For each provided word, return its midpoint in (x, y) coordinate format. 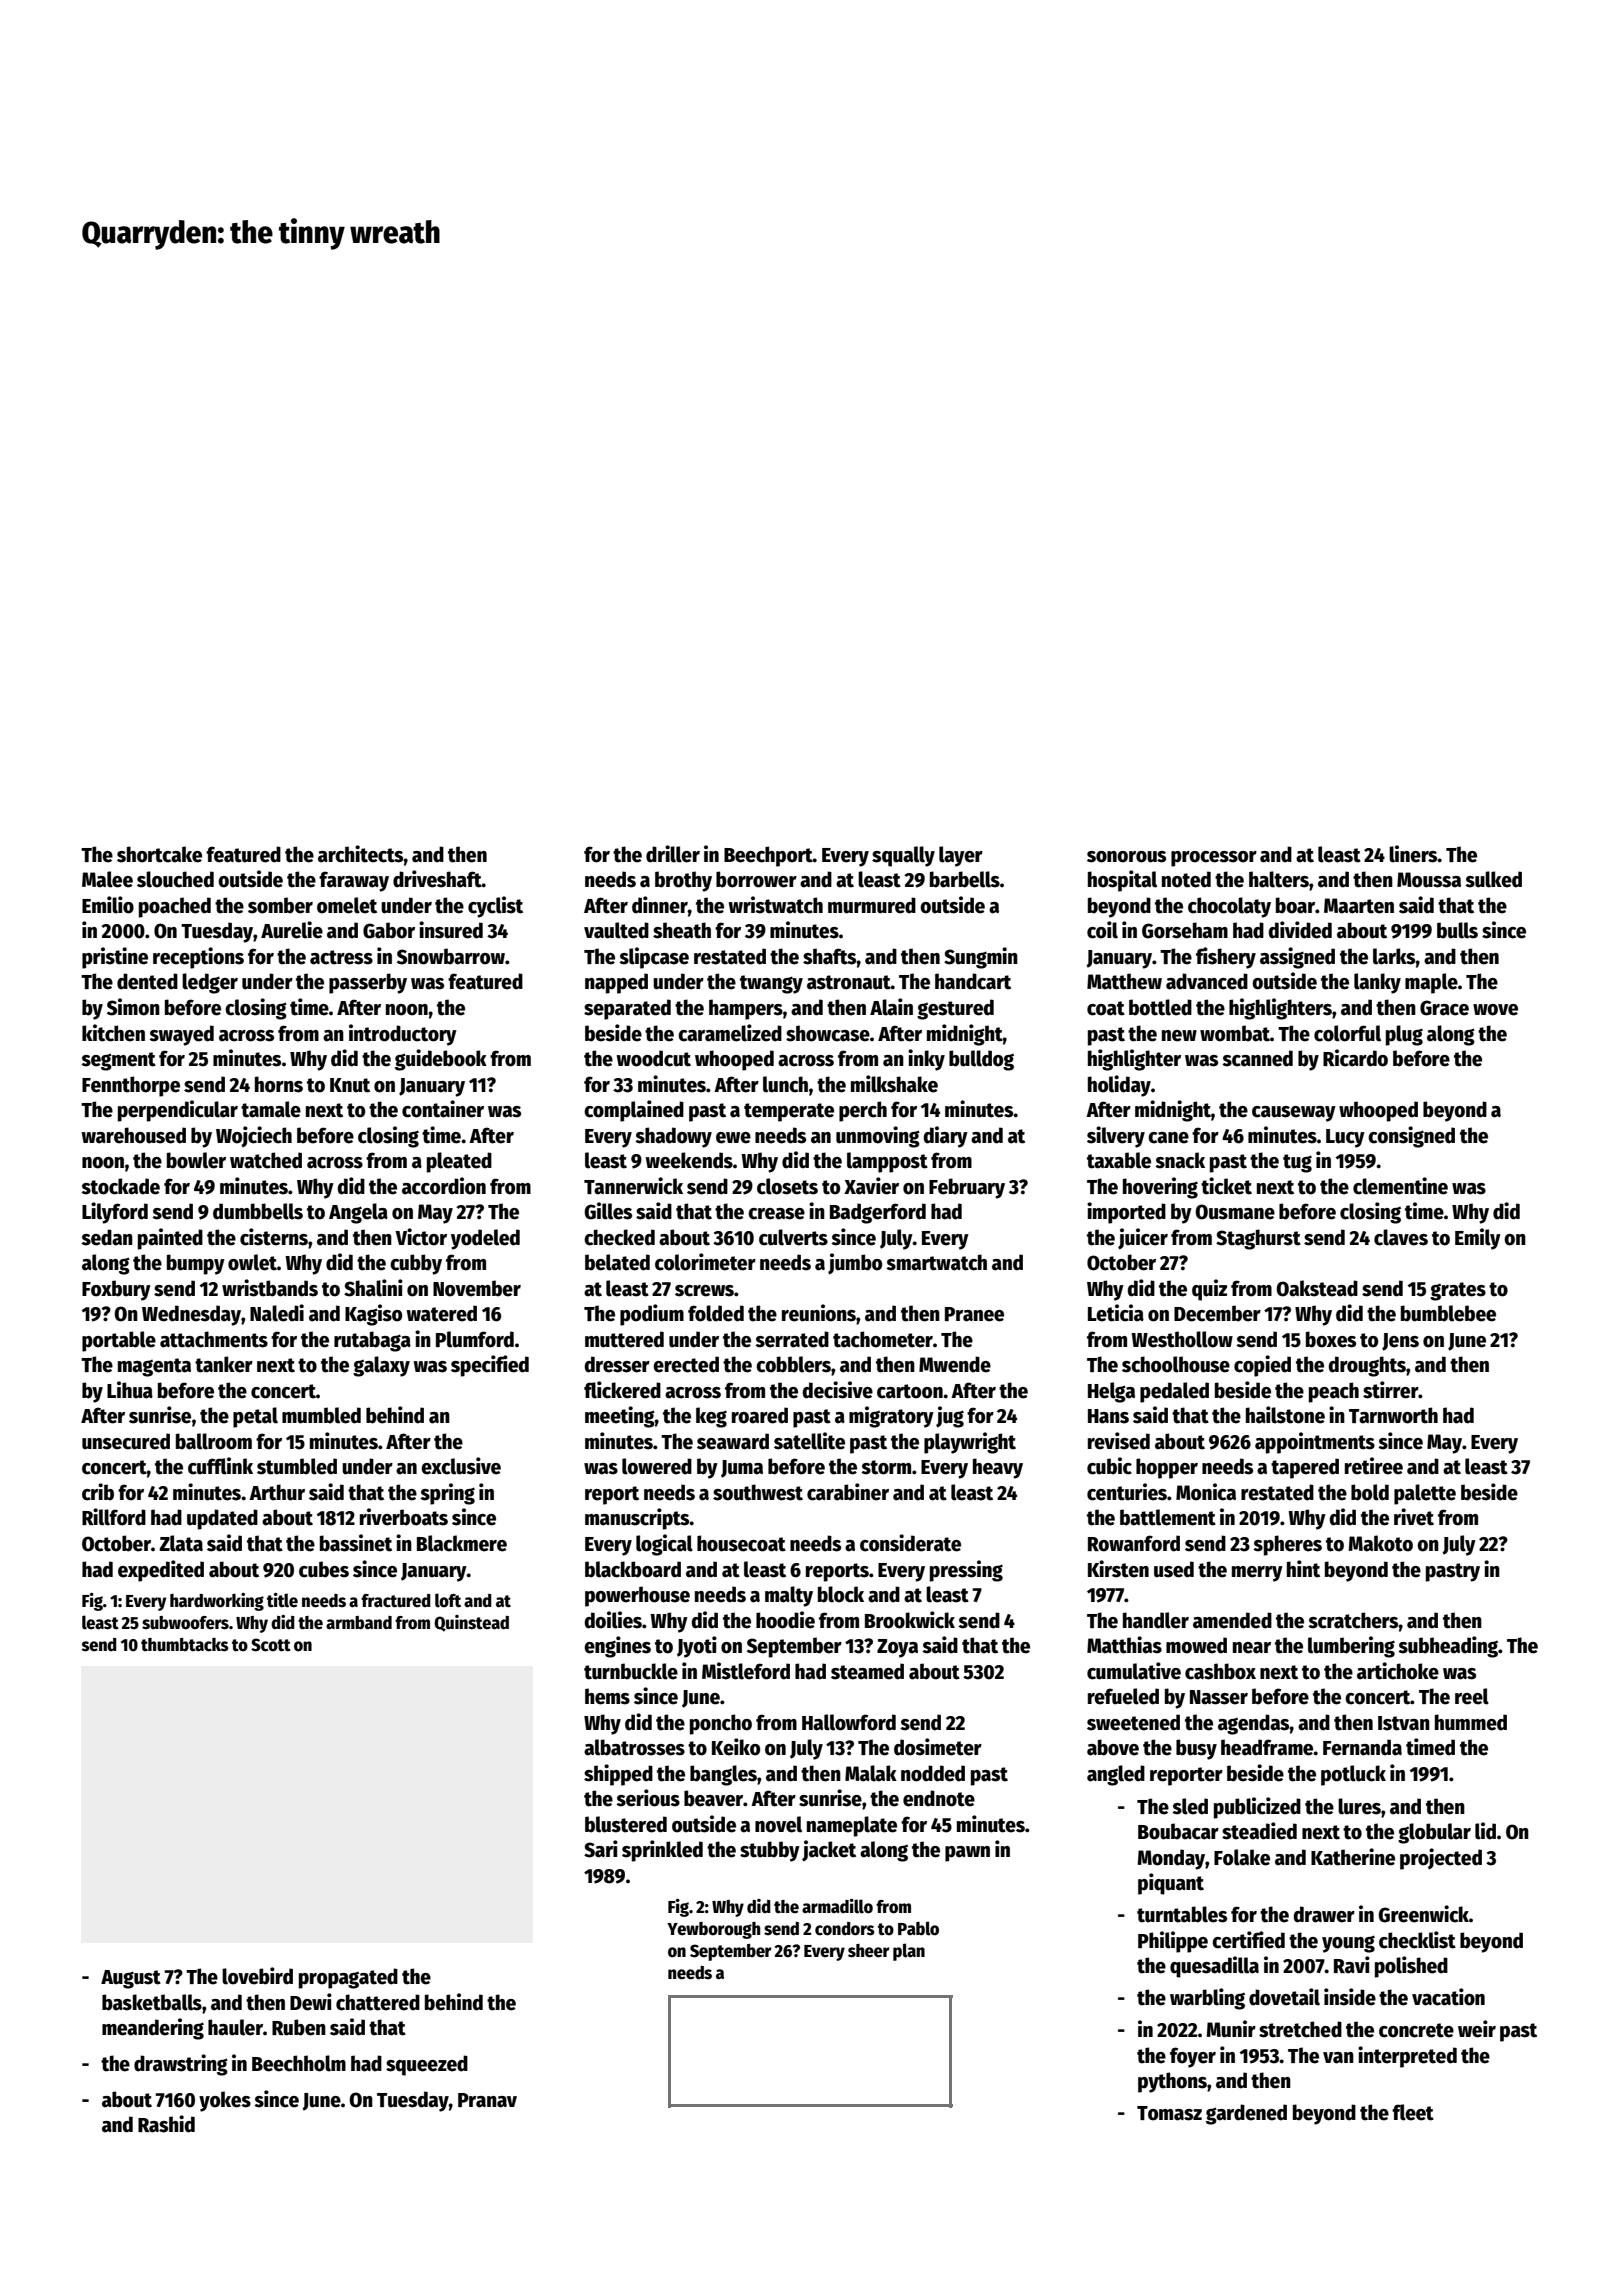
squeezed (427, 2065)
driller (673, 854)
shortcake (159, 854)
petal (255, 1417)
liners (1413, 854)
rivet (1414, 1517)
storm (886, 1467)
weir (1477, 2029)
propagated (348, 1978)
